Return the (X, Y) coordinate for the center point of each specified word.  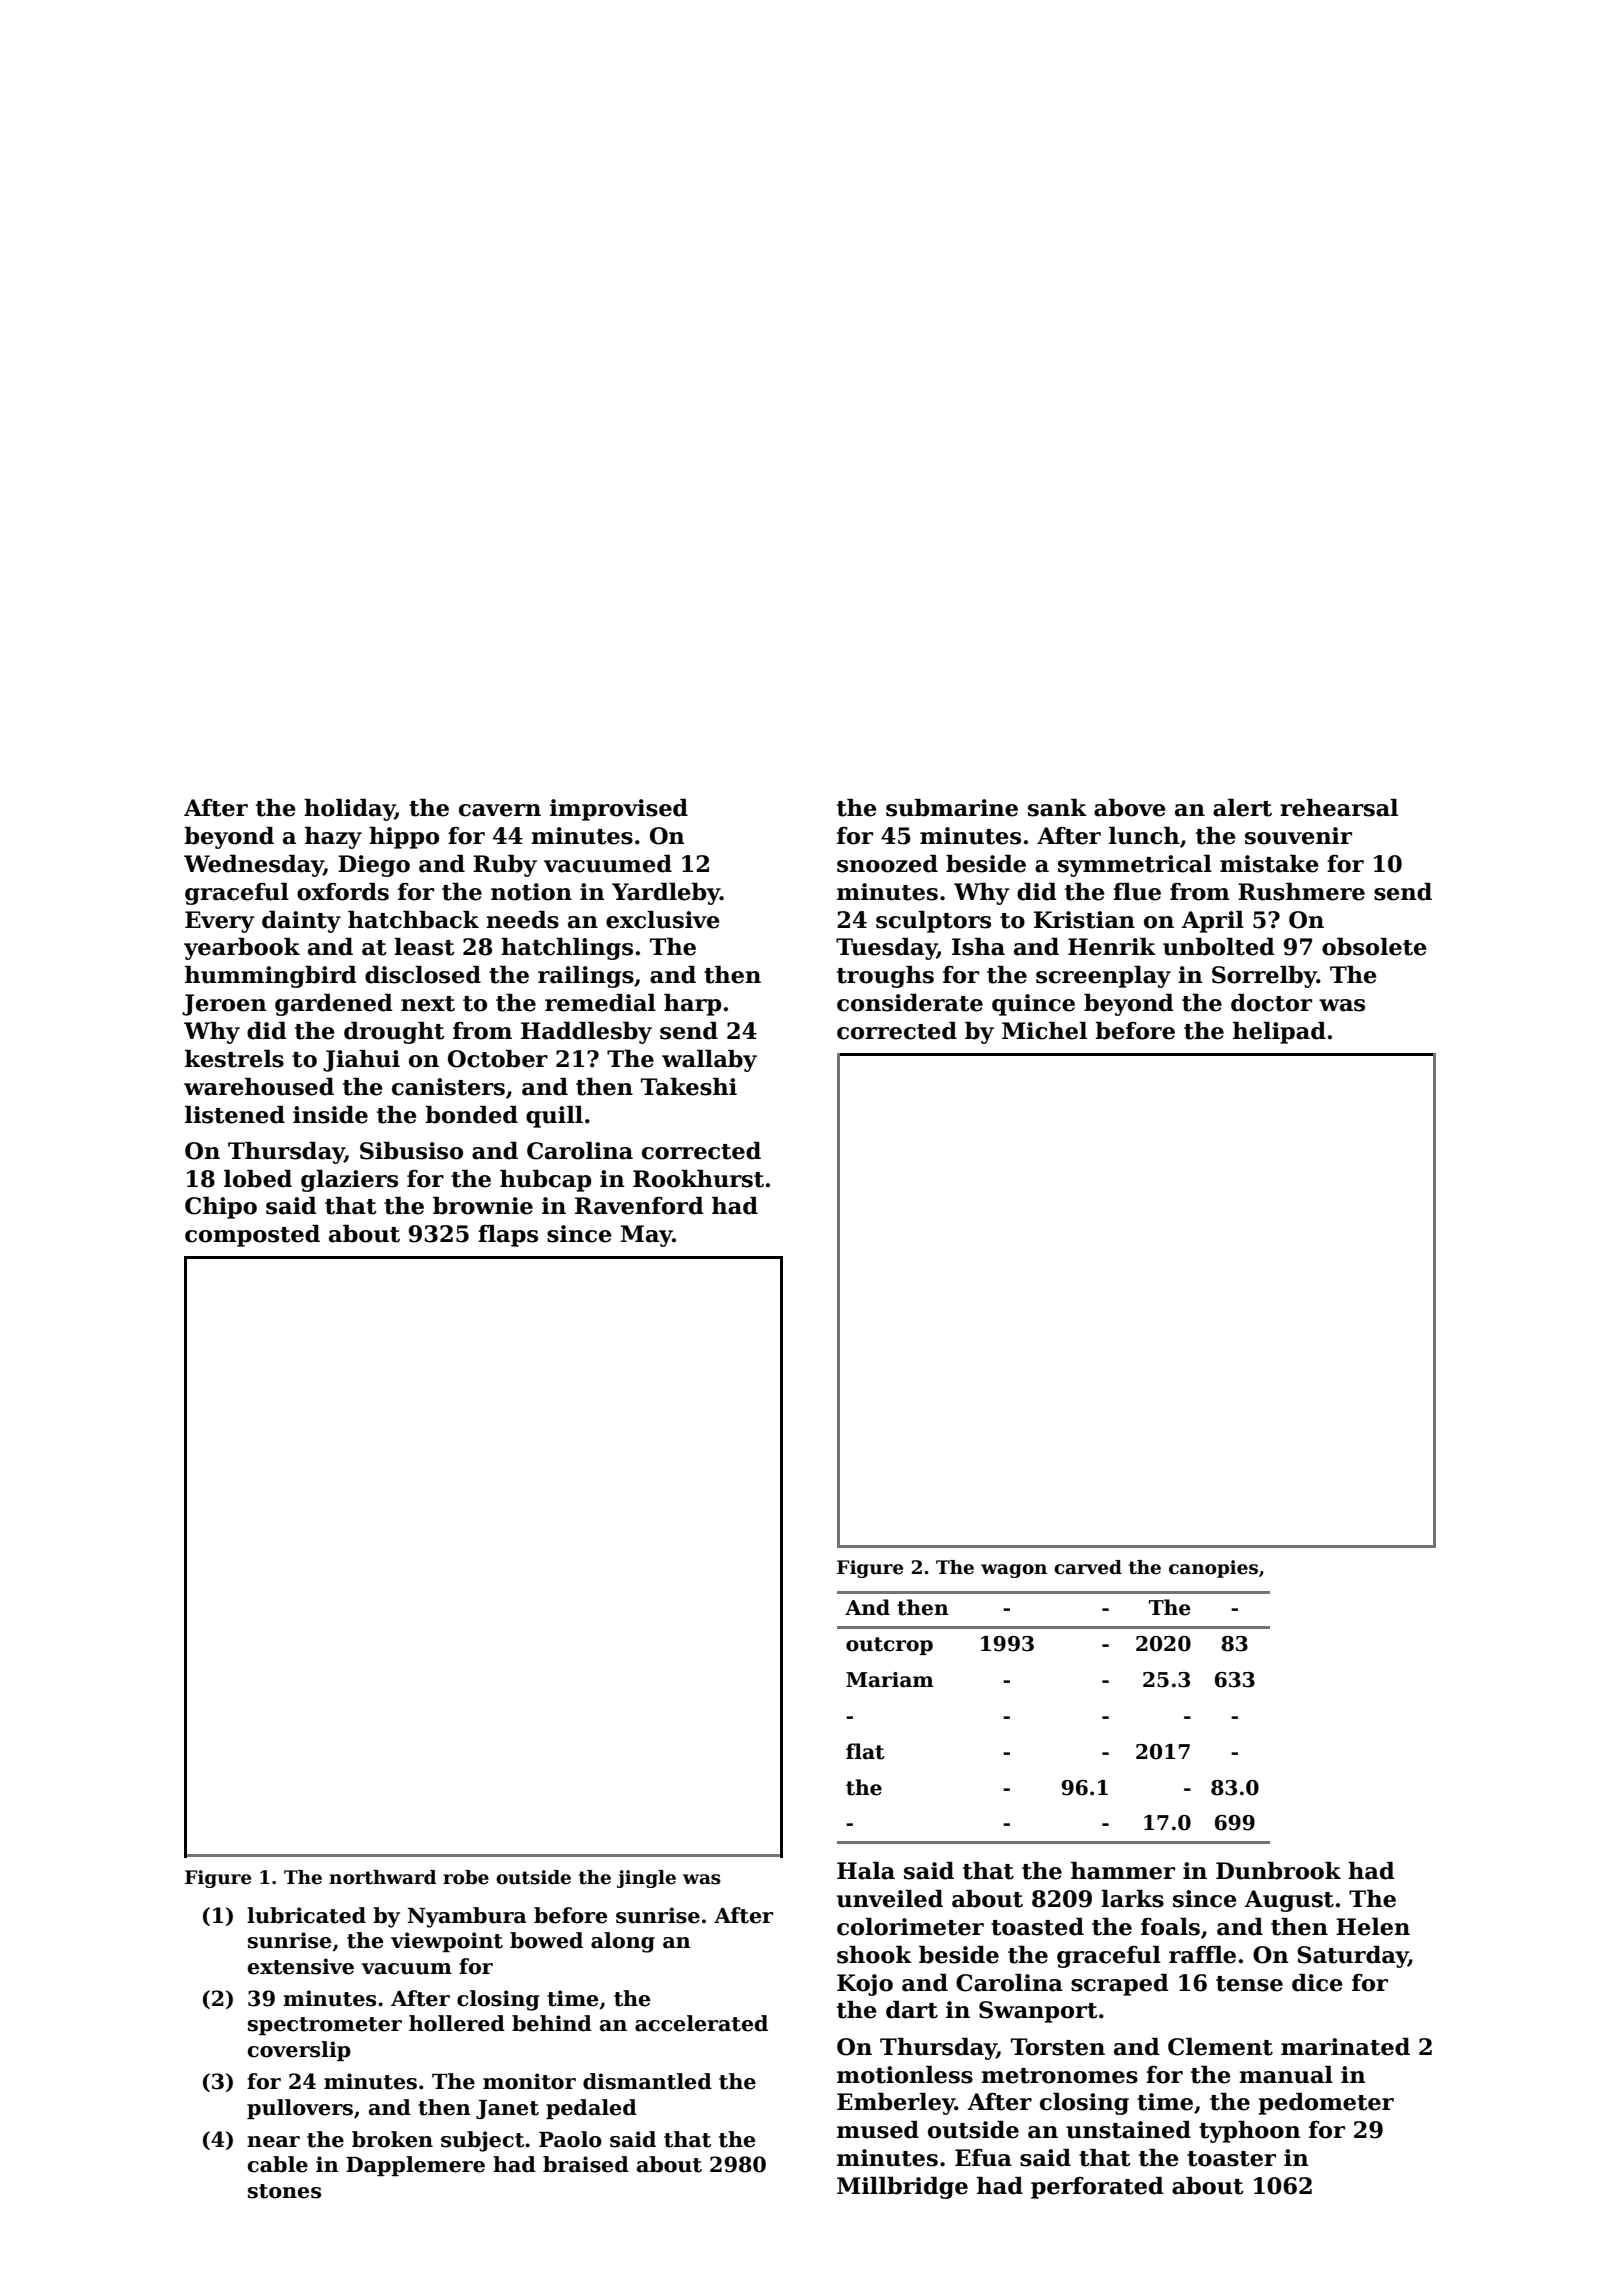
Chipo (221, 1208)
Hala (866, 1871)
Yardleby (666, 894)
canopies (1213, 1569)
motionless (905, 2075)
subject (482, 2141)
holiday (349, 810)
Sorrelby (1264, 977)
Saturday (1352, 1957)
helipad (1279, 1033)
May (646, 1236)
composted (252, 1236)
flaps (508, 1236)
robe (466, 1877)
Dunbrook (1278, 1871)
